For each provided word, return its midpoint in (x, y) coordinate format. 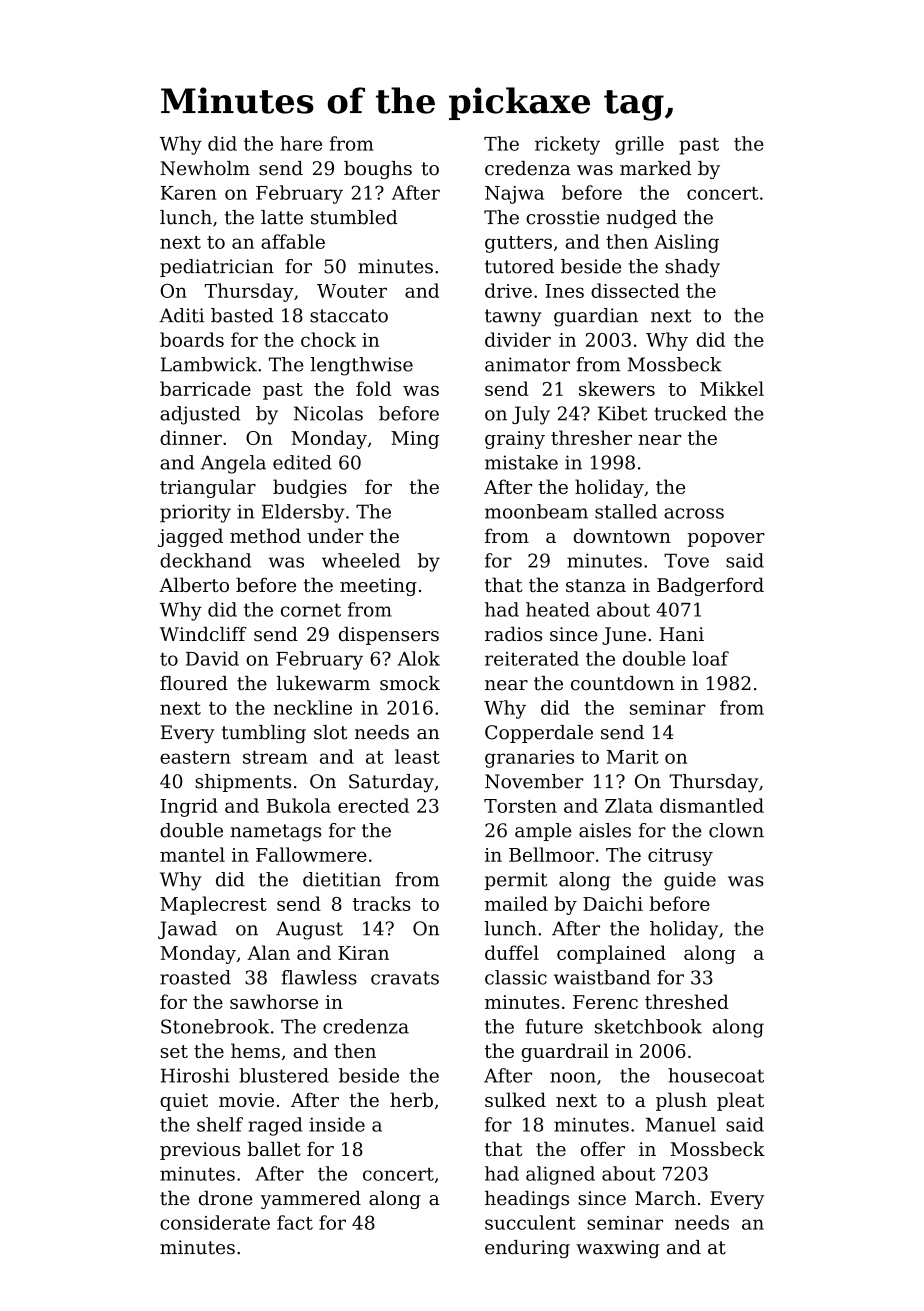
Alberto (194, 584)
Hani (682, 634)
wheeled (361, 560)
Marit (632, 757)
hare (301, 143)
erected (373, 805)
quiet (184, 1102)
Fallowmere (311, 854)
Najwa (514, 195)
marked (655, 168)
